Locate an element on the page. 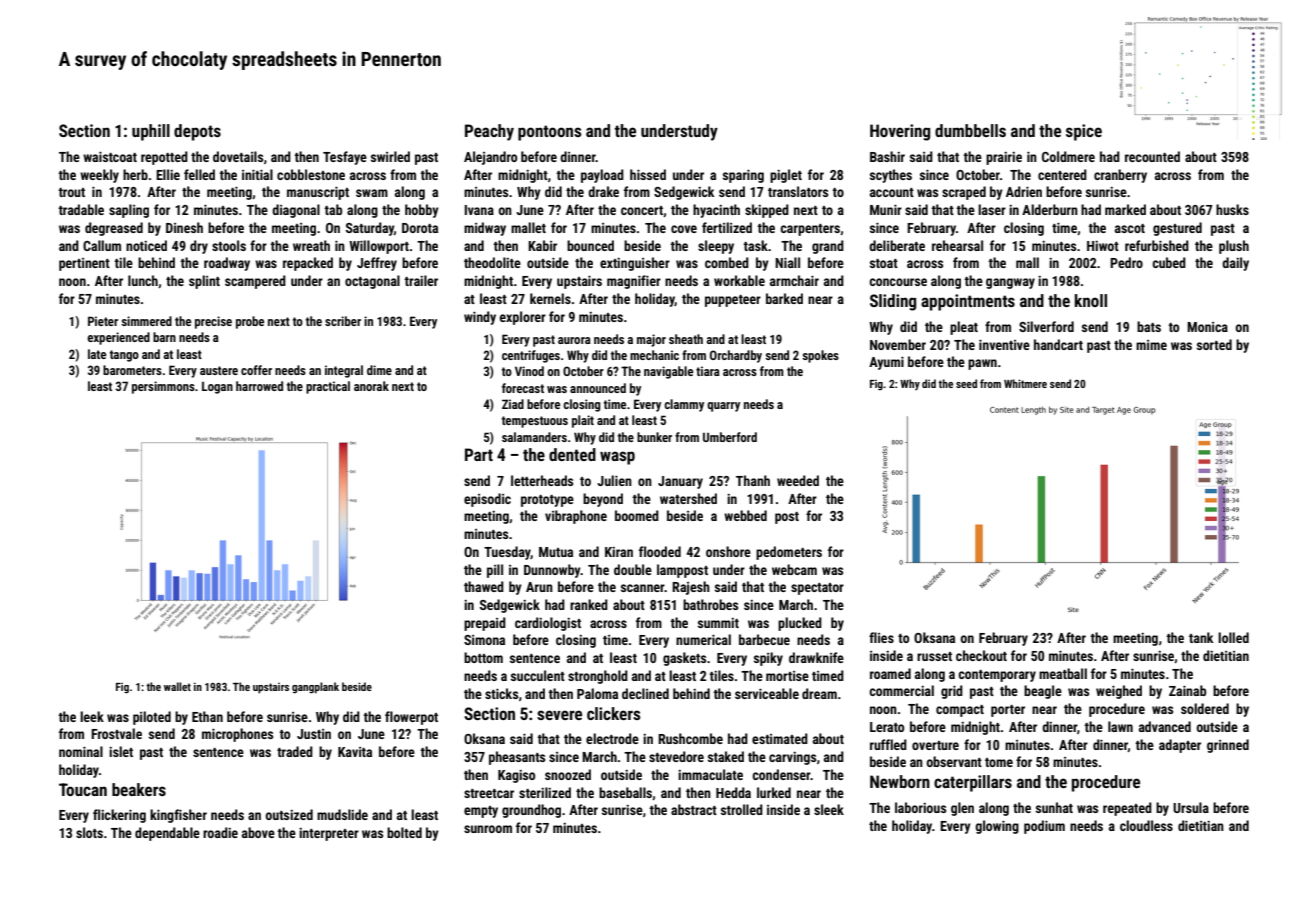 This page has height=924, width=1308. abstract is located at coordinates (694, 809).
